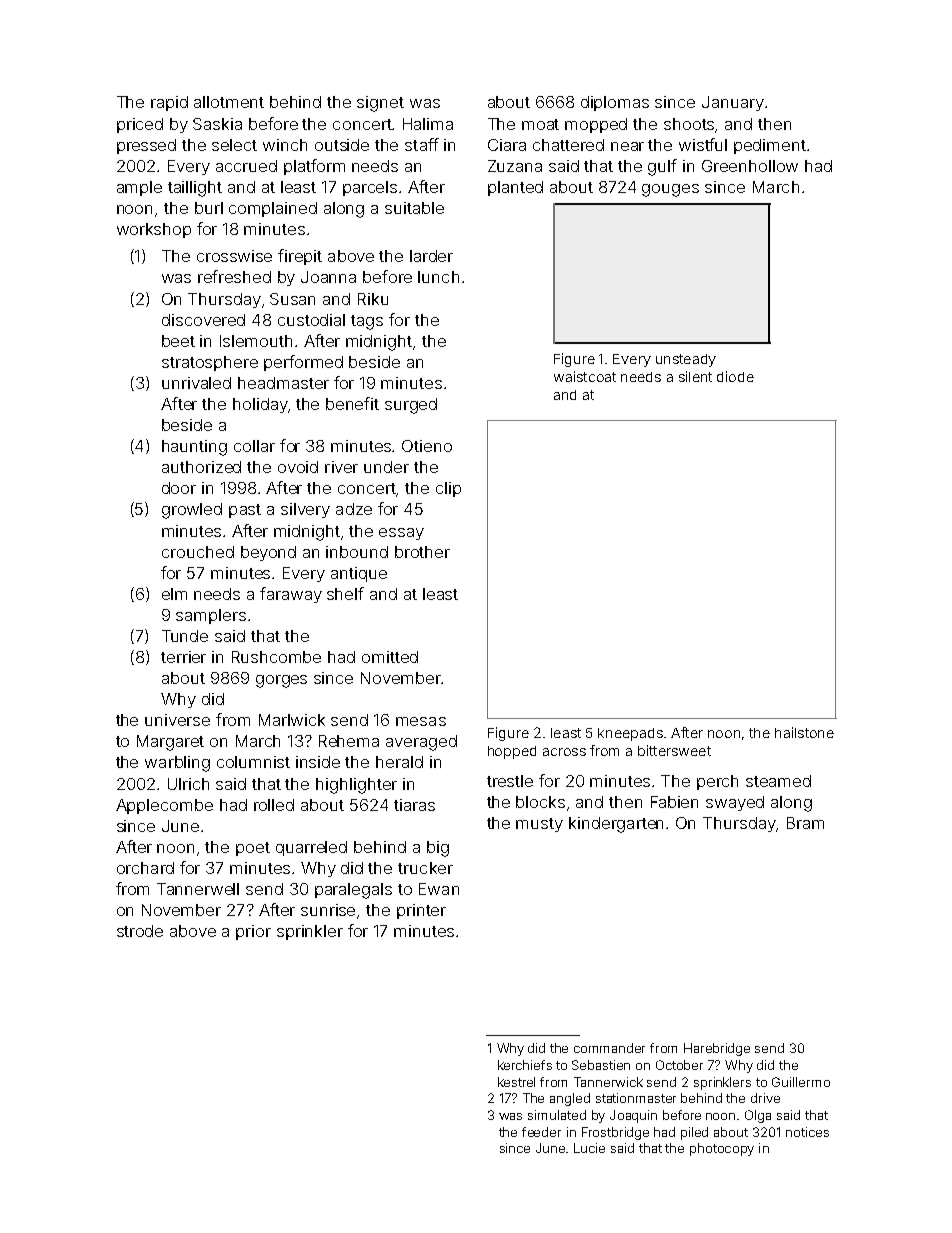  What do you see at coordinates (801, 1082) in the screenshot?
I see `Guillermo` at bounding box center [801, 1082].
